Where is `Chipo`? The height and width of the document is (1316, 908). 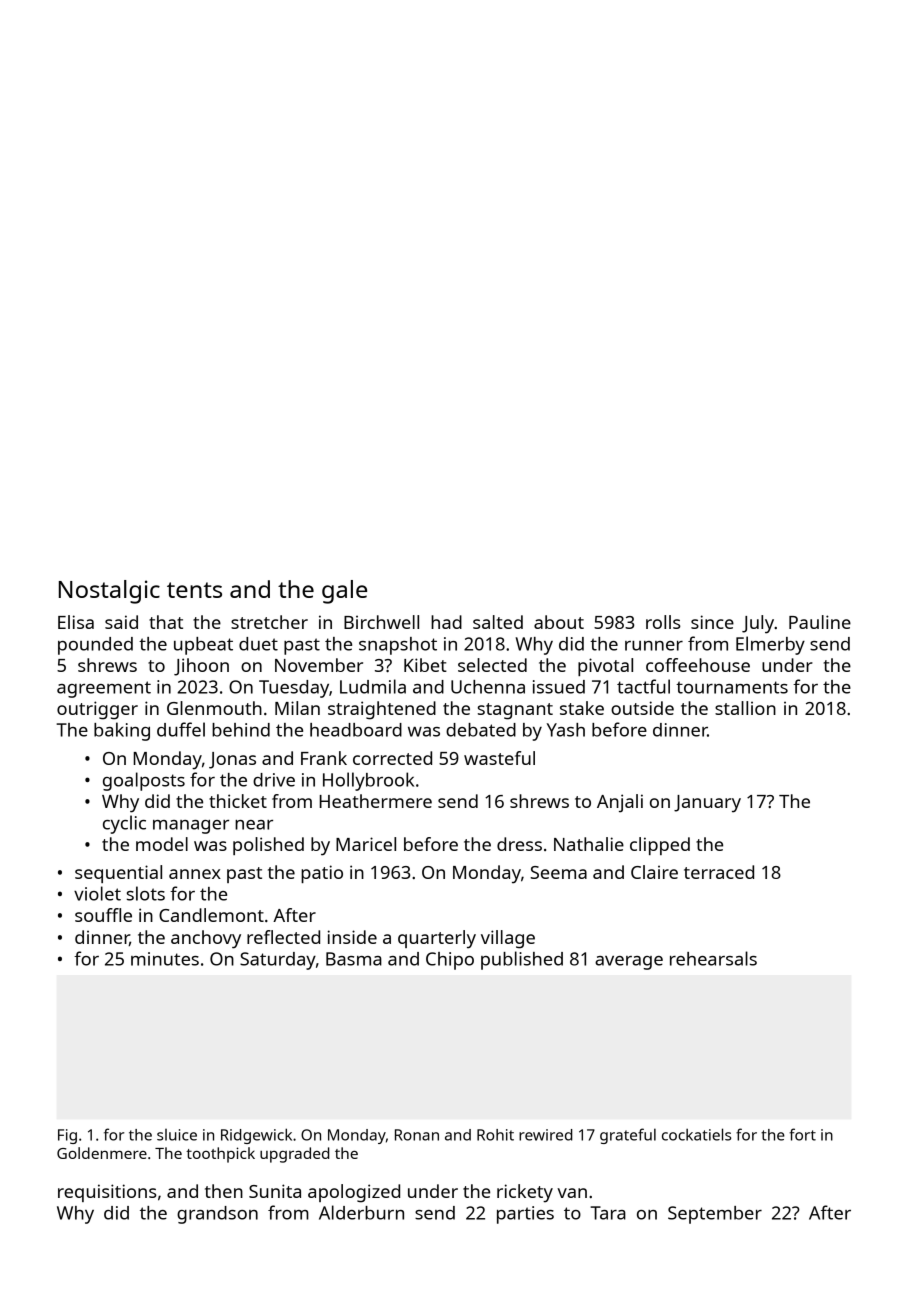 Chipo is located at coordinates (450, 961).
